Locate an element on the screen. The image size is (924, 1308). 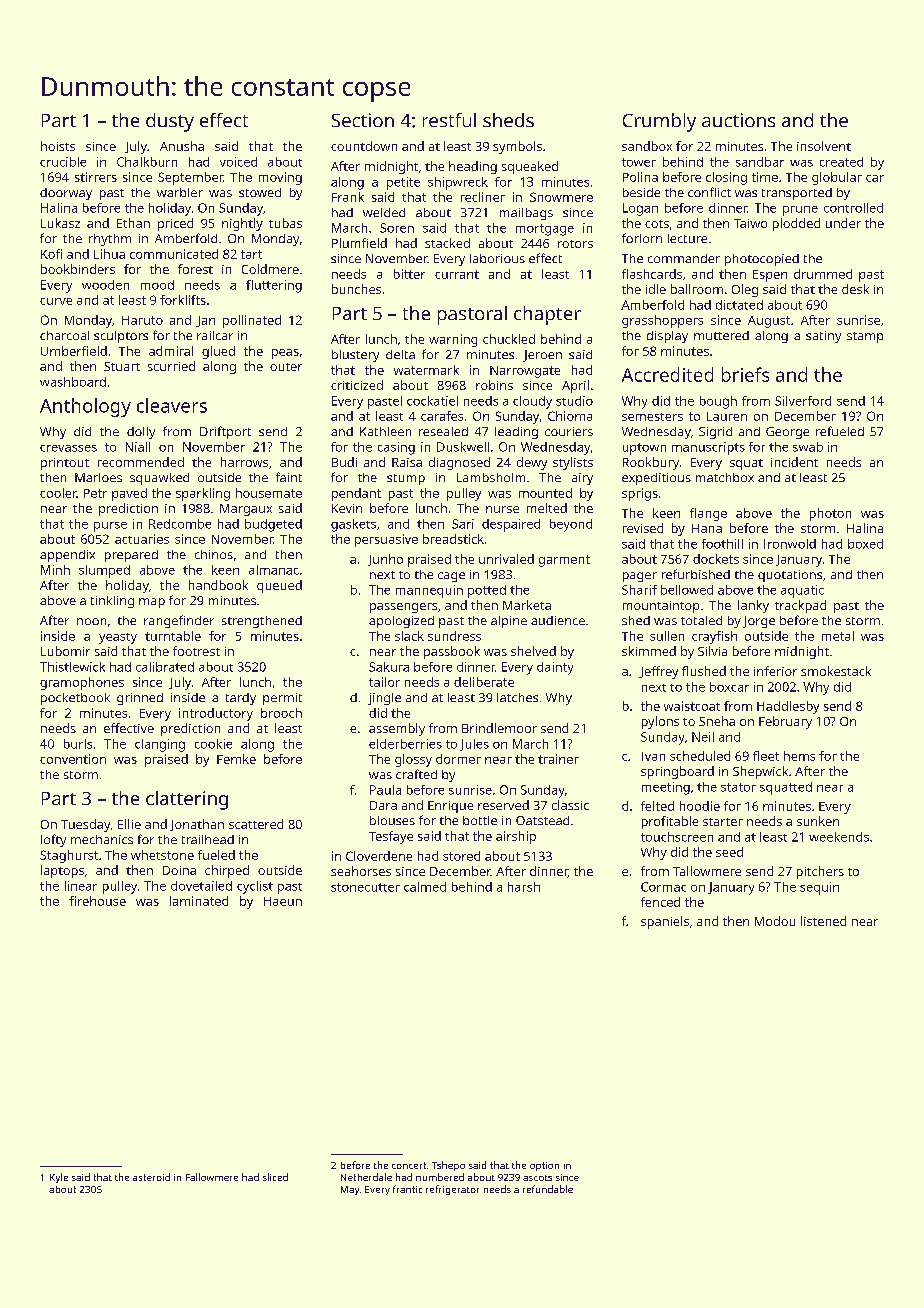
Modou is located at coordinates (775, 921).
